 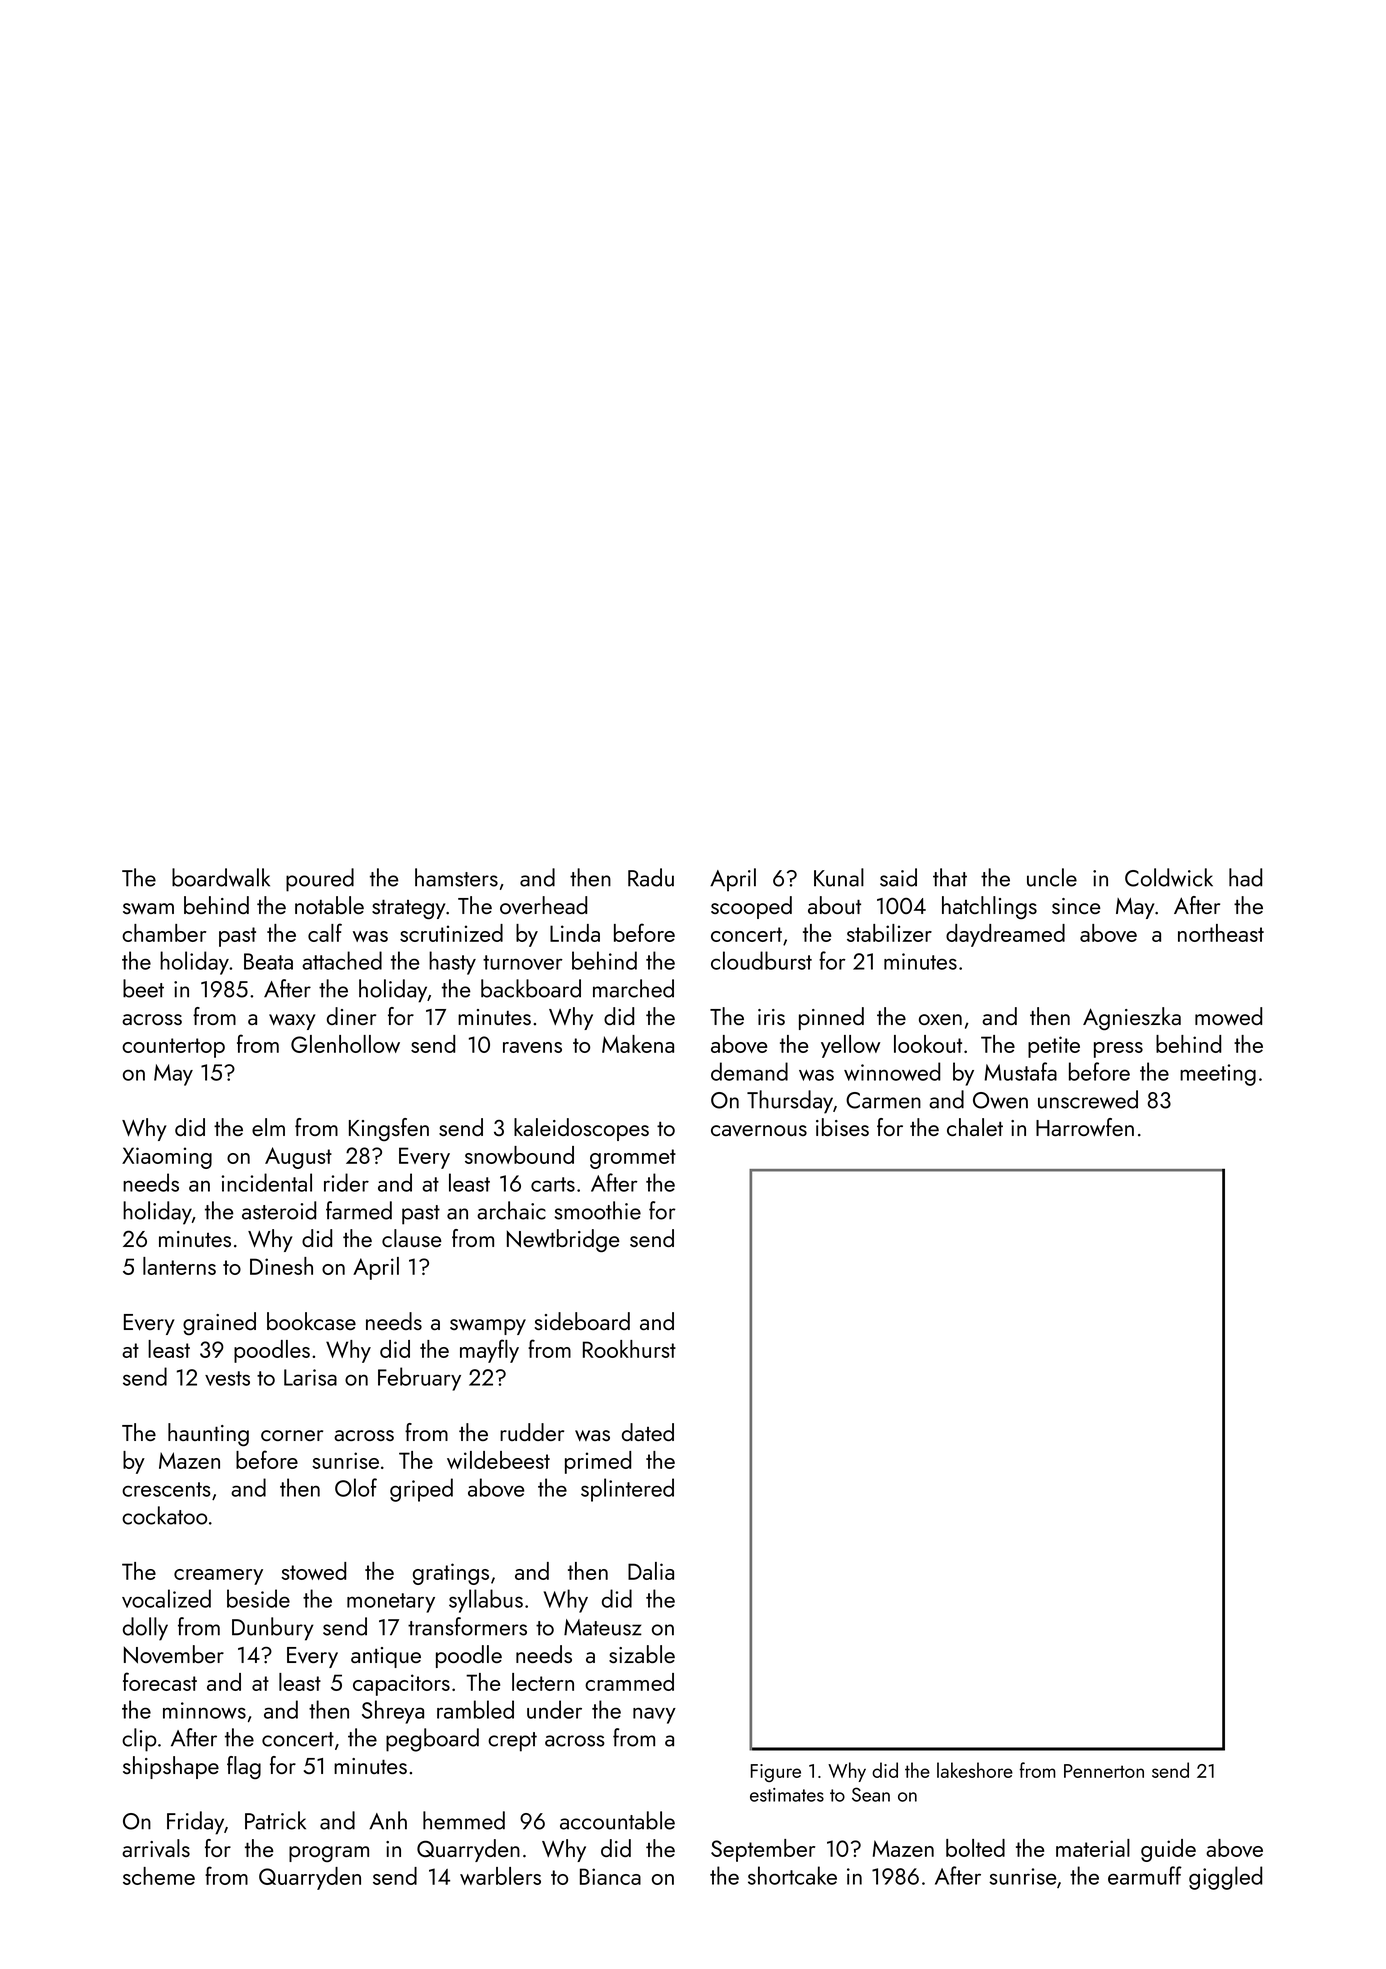 What do you see at coordinates (489, 1351) in the document?
I see `mayfly` at bounding box center [489, 1351].
